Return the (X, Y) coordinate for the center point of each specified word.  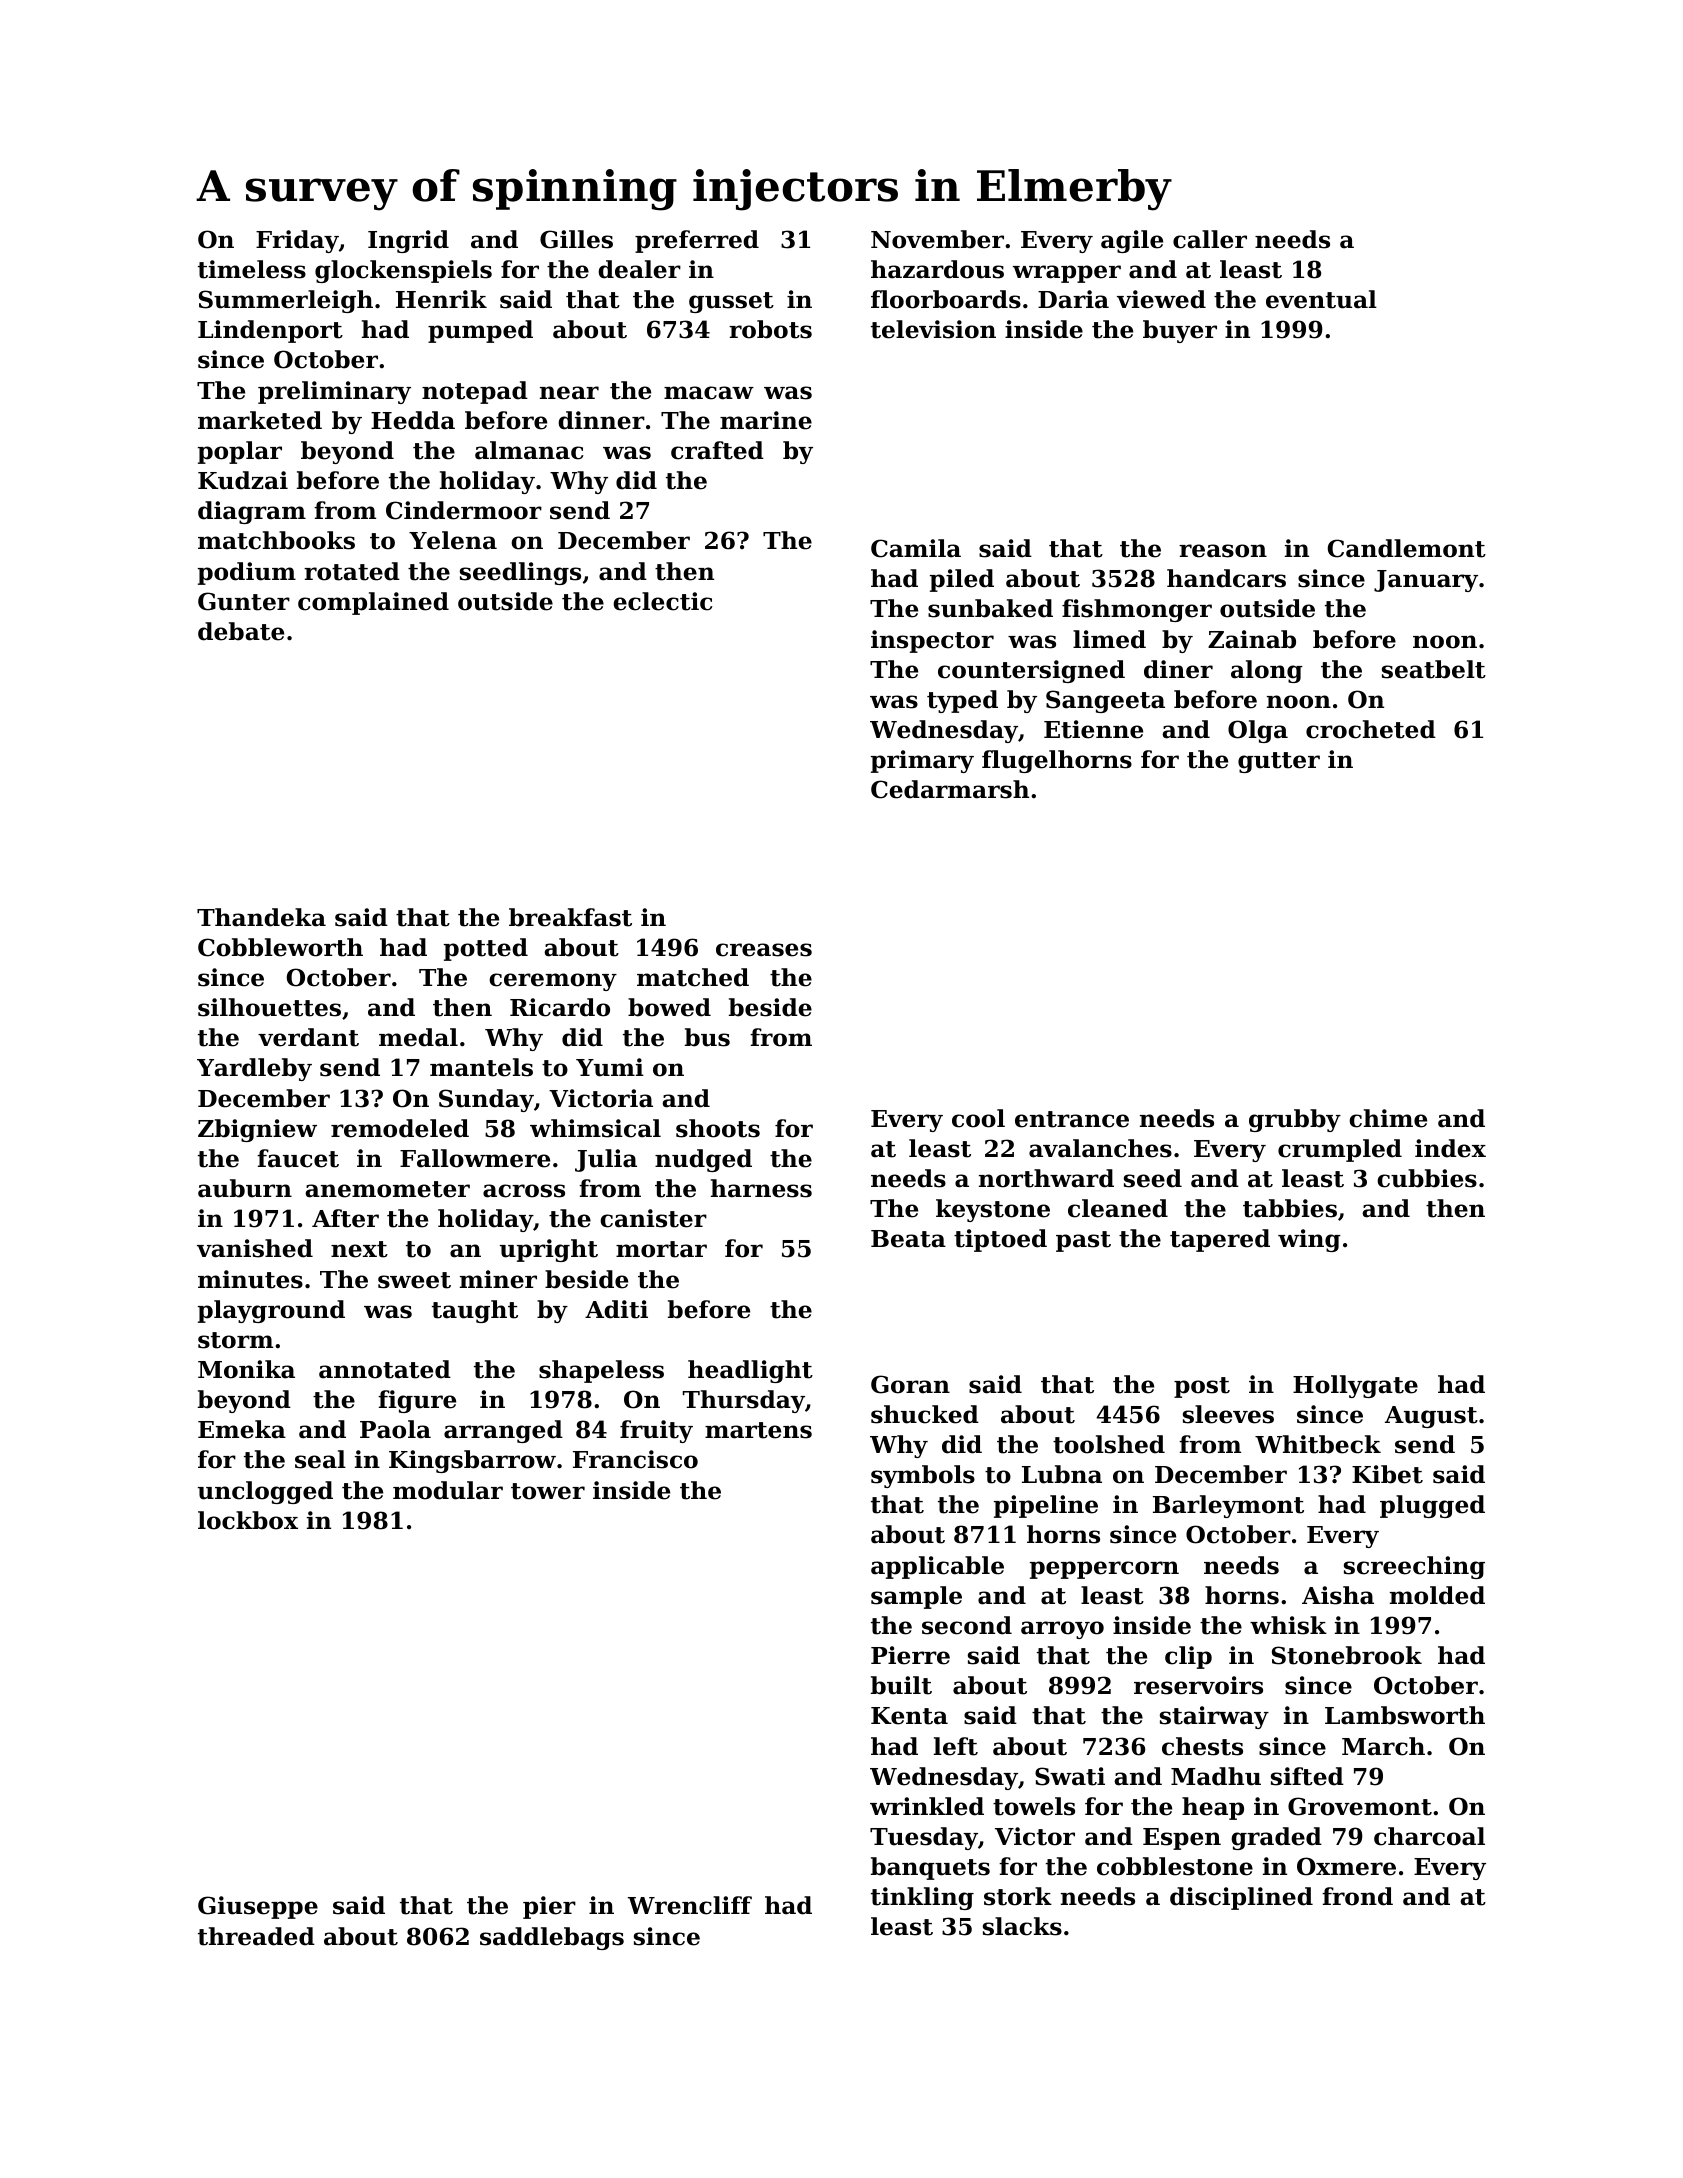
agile (1132, 241)
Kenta (909, 1716)
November (937, 239)
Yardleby (254, 1069)
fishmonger (1137, 610)
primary (922, 761)
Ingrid (408, 241)
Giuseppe (258, 1907)
